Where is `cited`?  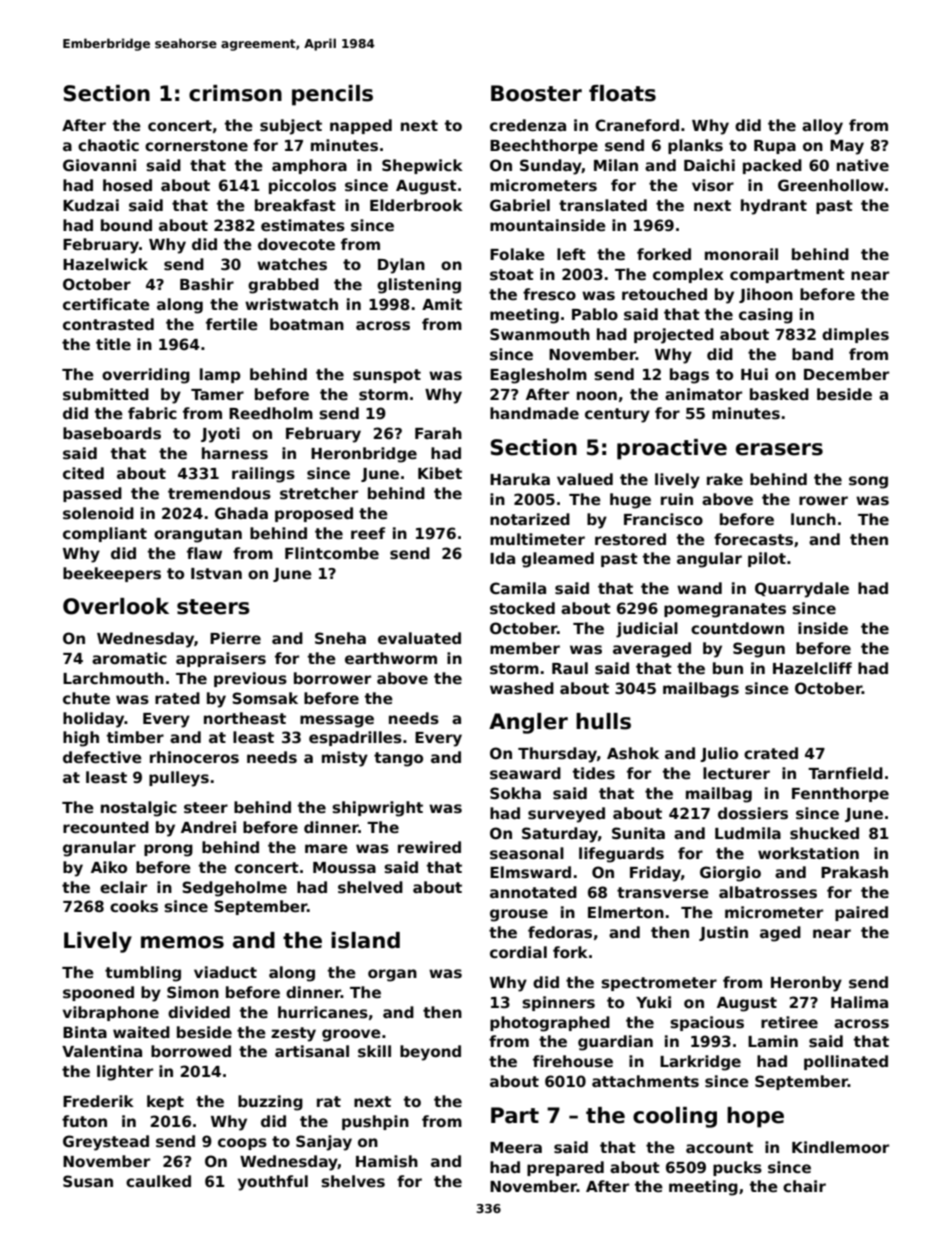 cited is located at coordinates (83, 473).
